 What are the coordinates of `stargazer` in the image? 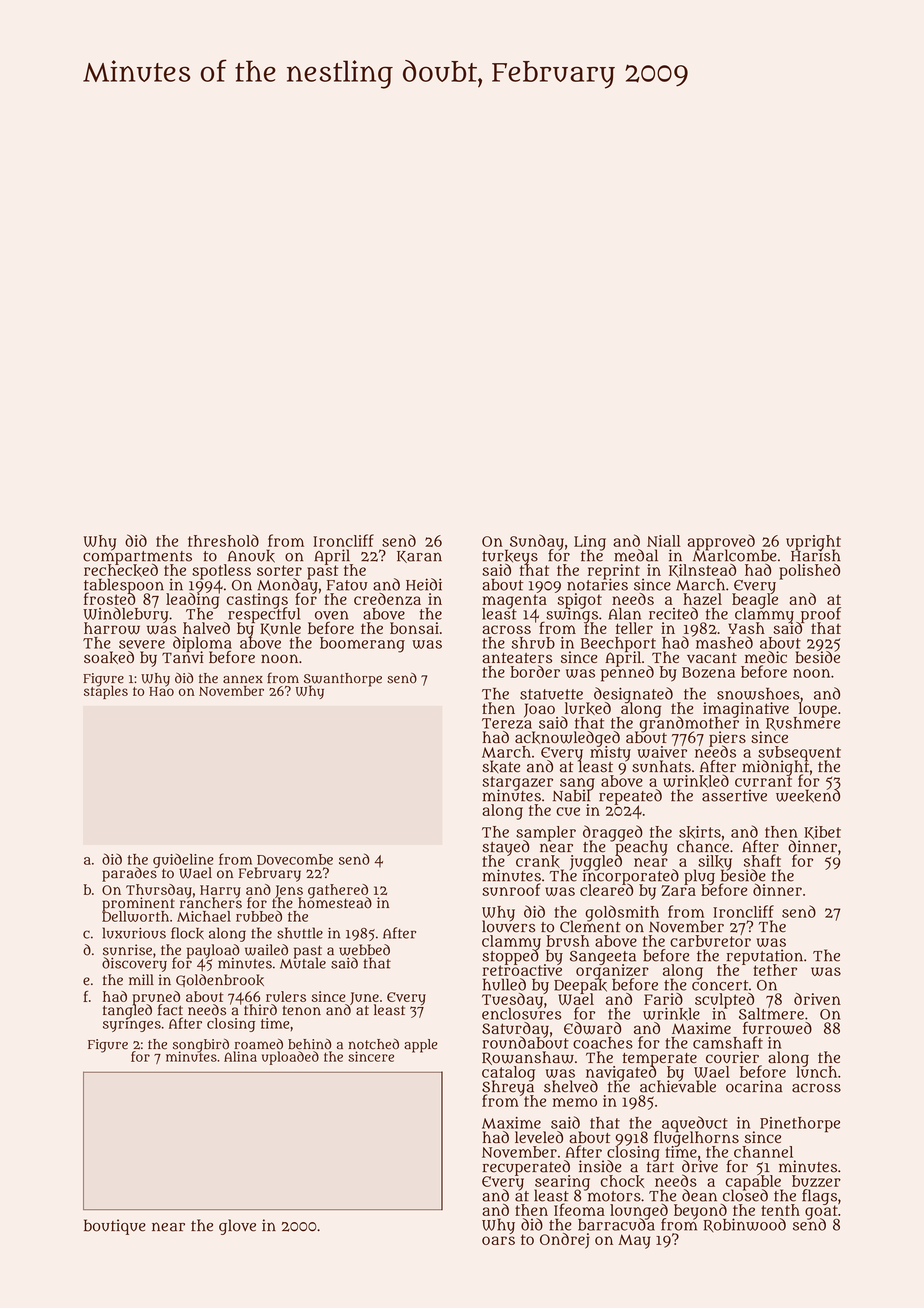 It's located at (518, 783).
